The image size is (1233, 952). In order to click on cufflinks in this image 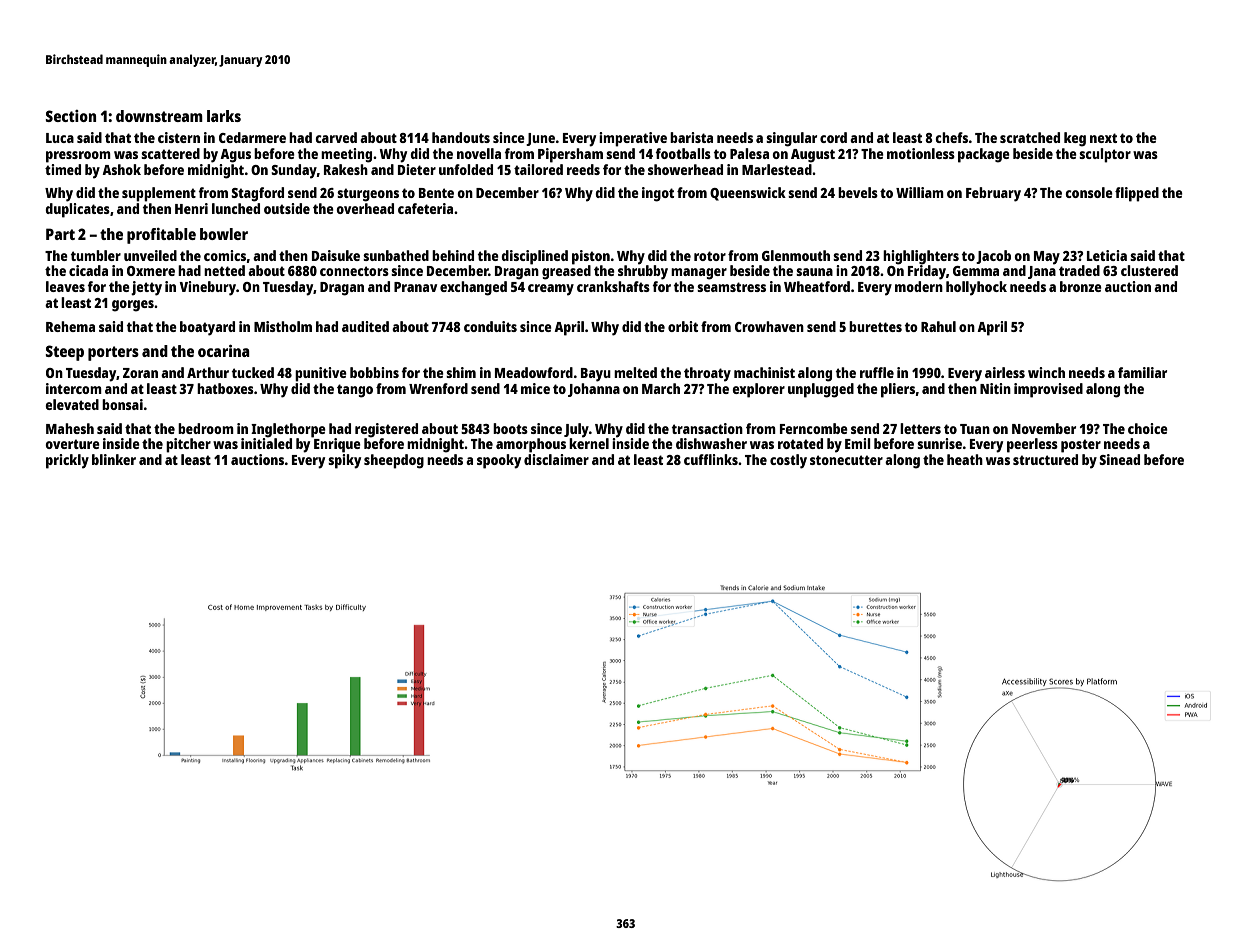, I will do `click(711, 459)`.
